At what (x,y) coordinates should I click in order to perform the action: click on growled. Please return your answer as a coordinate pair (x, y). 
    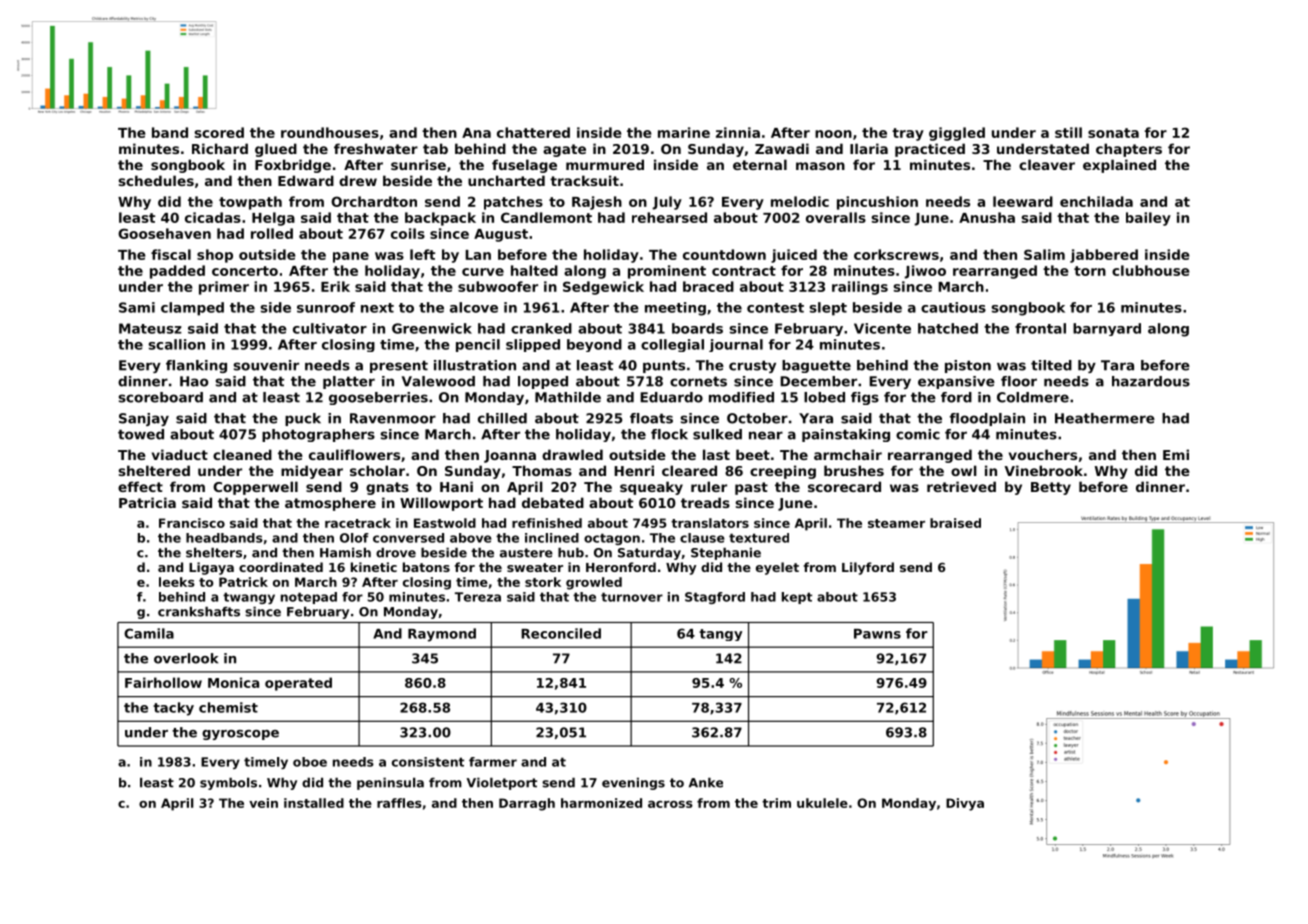
    Looking at the image, I should click on (594, 583).
